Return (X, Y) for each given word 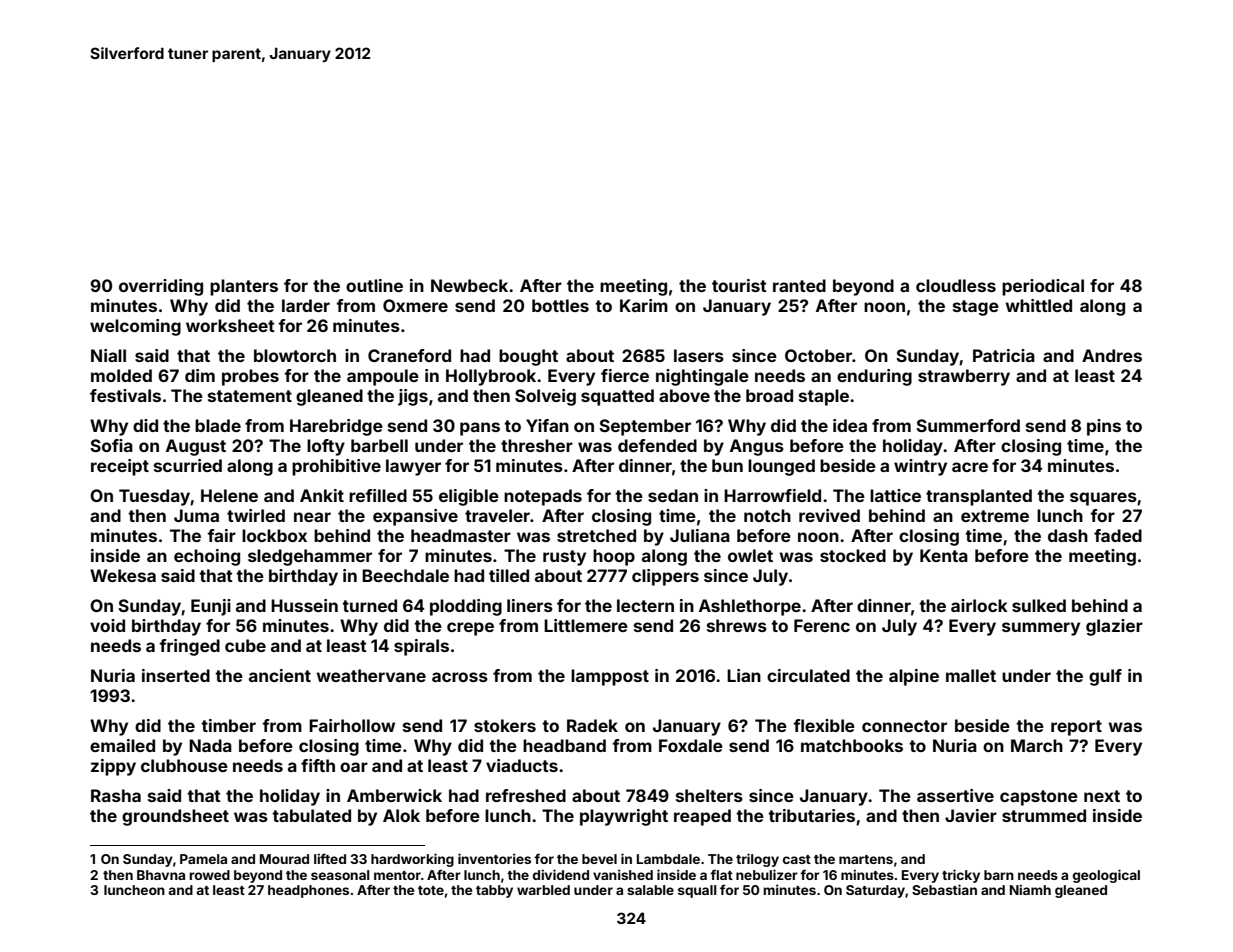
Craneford (409, 355)
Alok (401, 815)
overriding (161, 287)
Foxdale (691, 745)
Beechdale (405, 575)
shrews (737, 625)
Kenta (944, 555)
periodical (1043, 287)
